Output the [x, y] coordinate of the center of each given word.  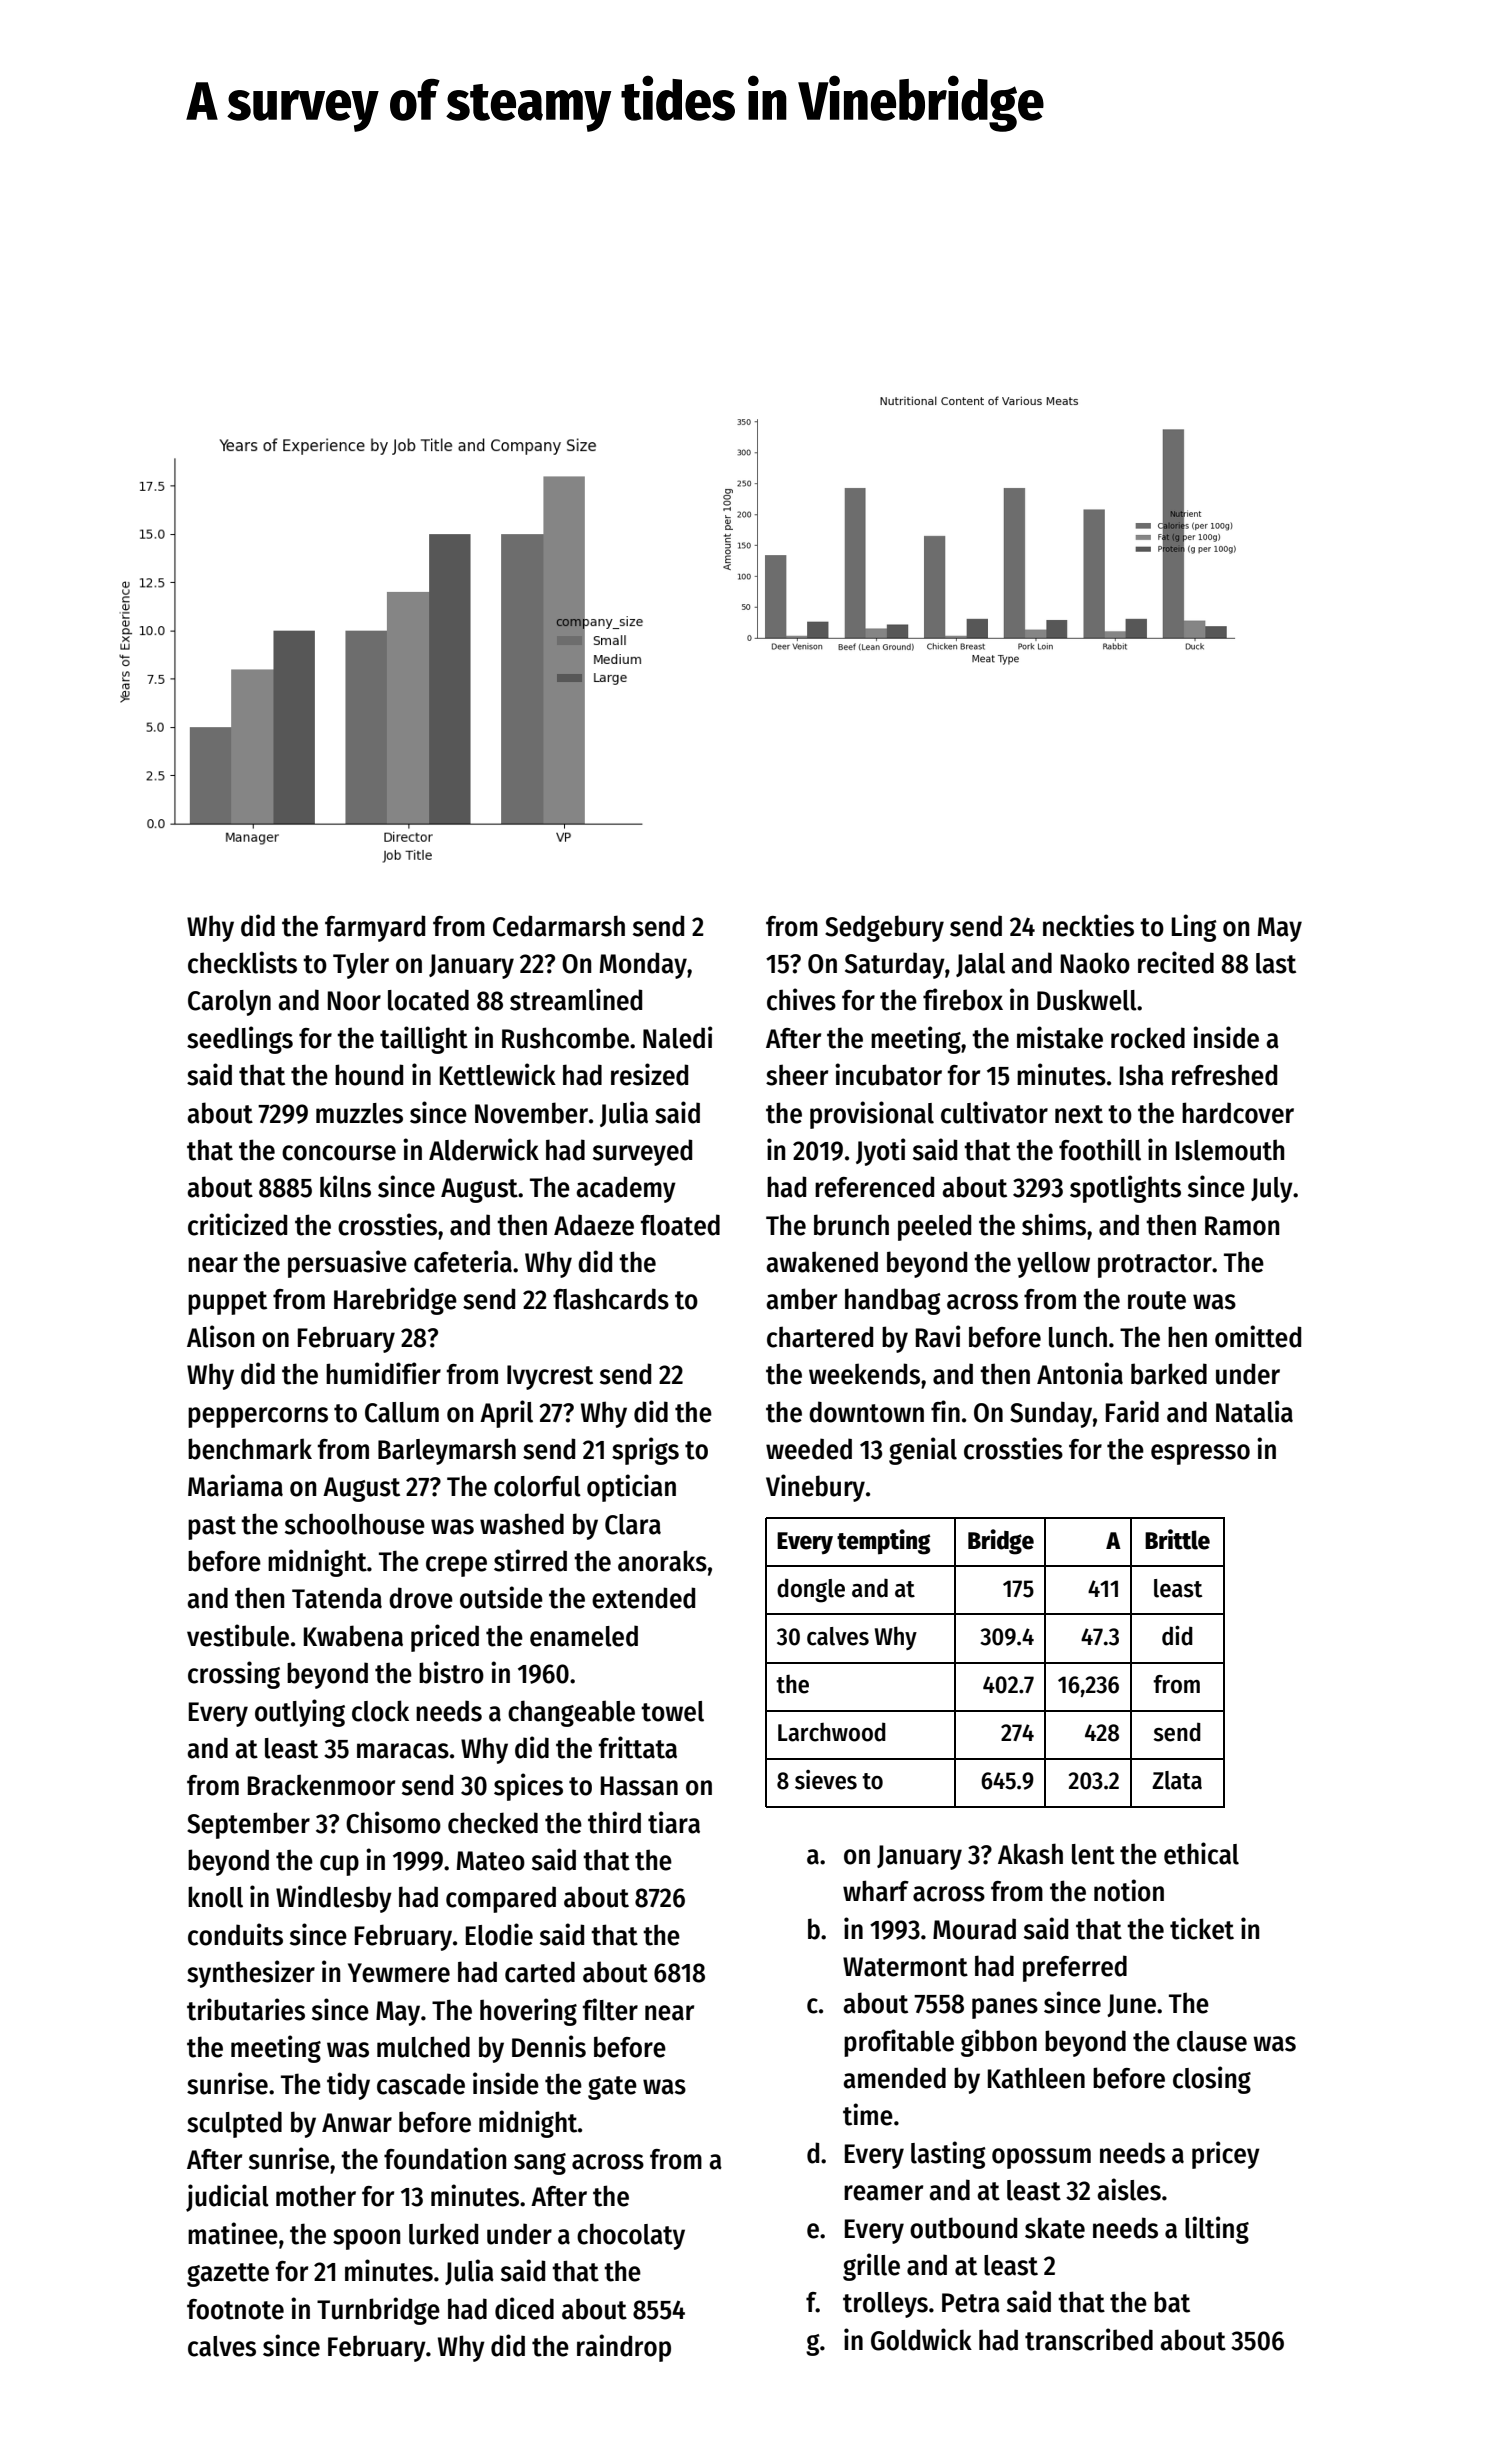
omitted [1258, 1336]
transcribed [1089, 2339]
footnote [235, 2309]
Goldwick [921, 2339]
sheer [797, 1075]
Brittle [1177, 1539]
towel [672, 1711]
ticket [1202, 1928]
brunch [851, 1225]
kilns [345, 1186]
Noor [354, 1001]
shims [1054, 1224]
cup [339, 1865]
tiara [674, 1822]
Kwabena [353, 1636]
